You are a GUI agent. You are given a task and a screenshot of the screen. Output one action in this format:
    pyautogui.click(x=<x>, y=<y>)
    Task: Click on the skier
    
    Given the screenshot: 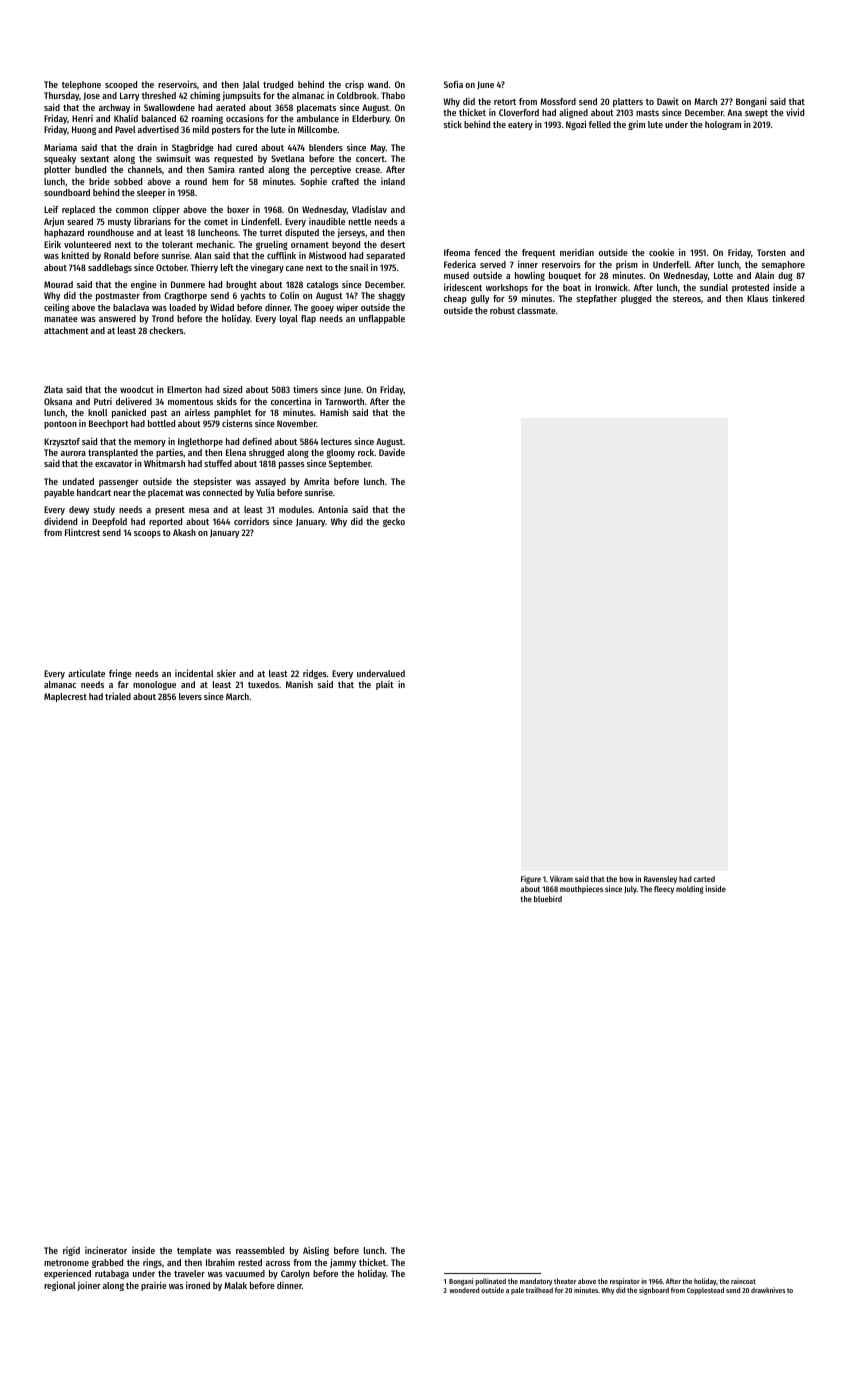 What is the action you would take?
    pyautogui.click(x=226, y=673)
